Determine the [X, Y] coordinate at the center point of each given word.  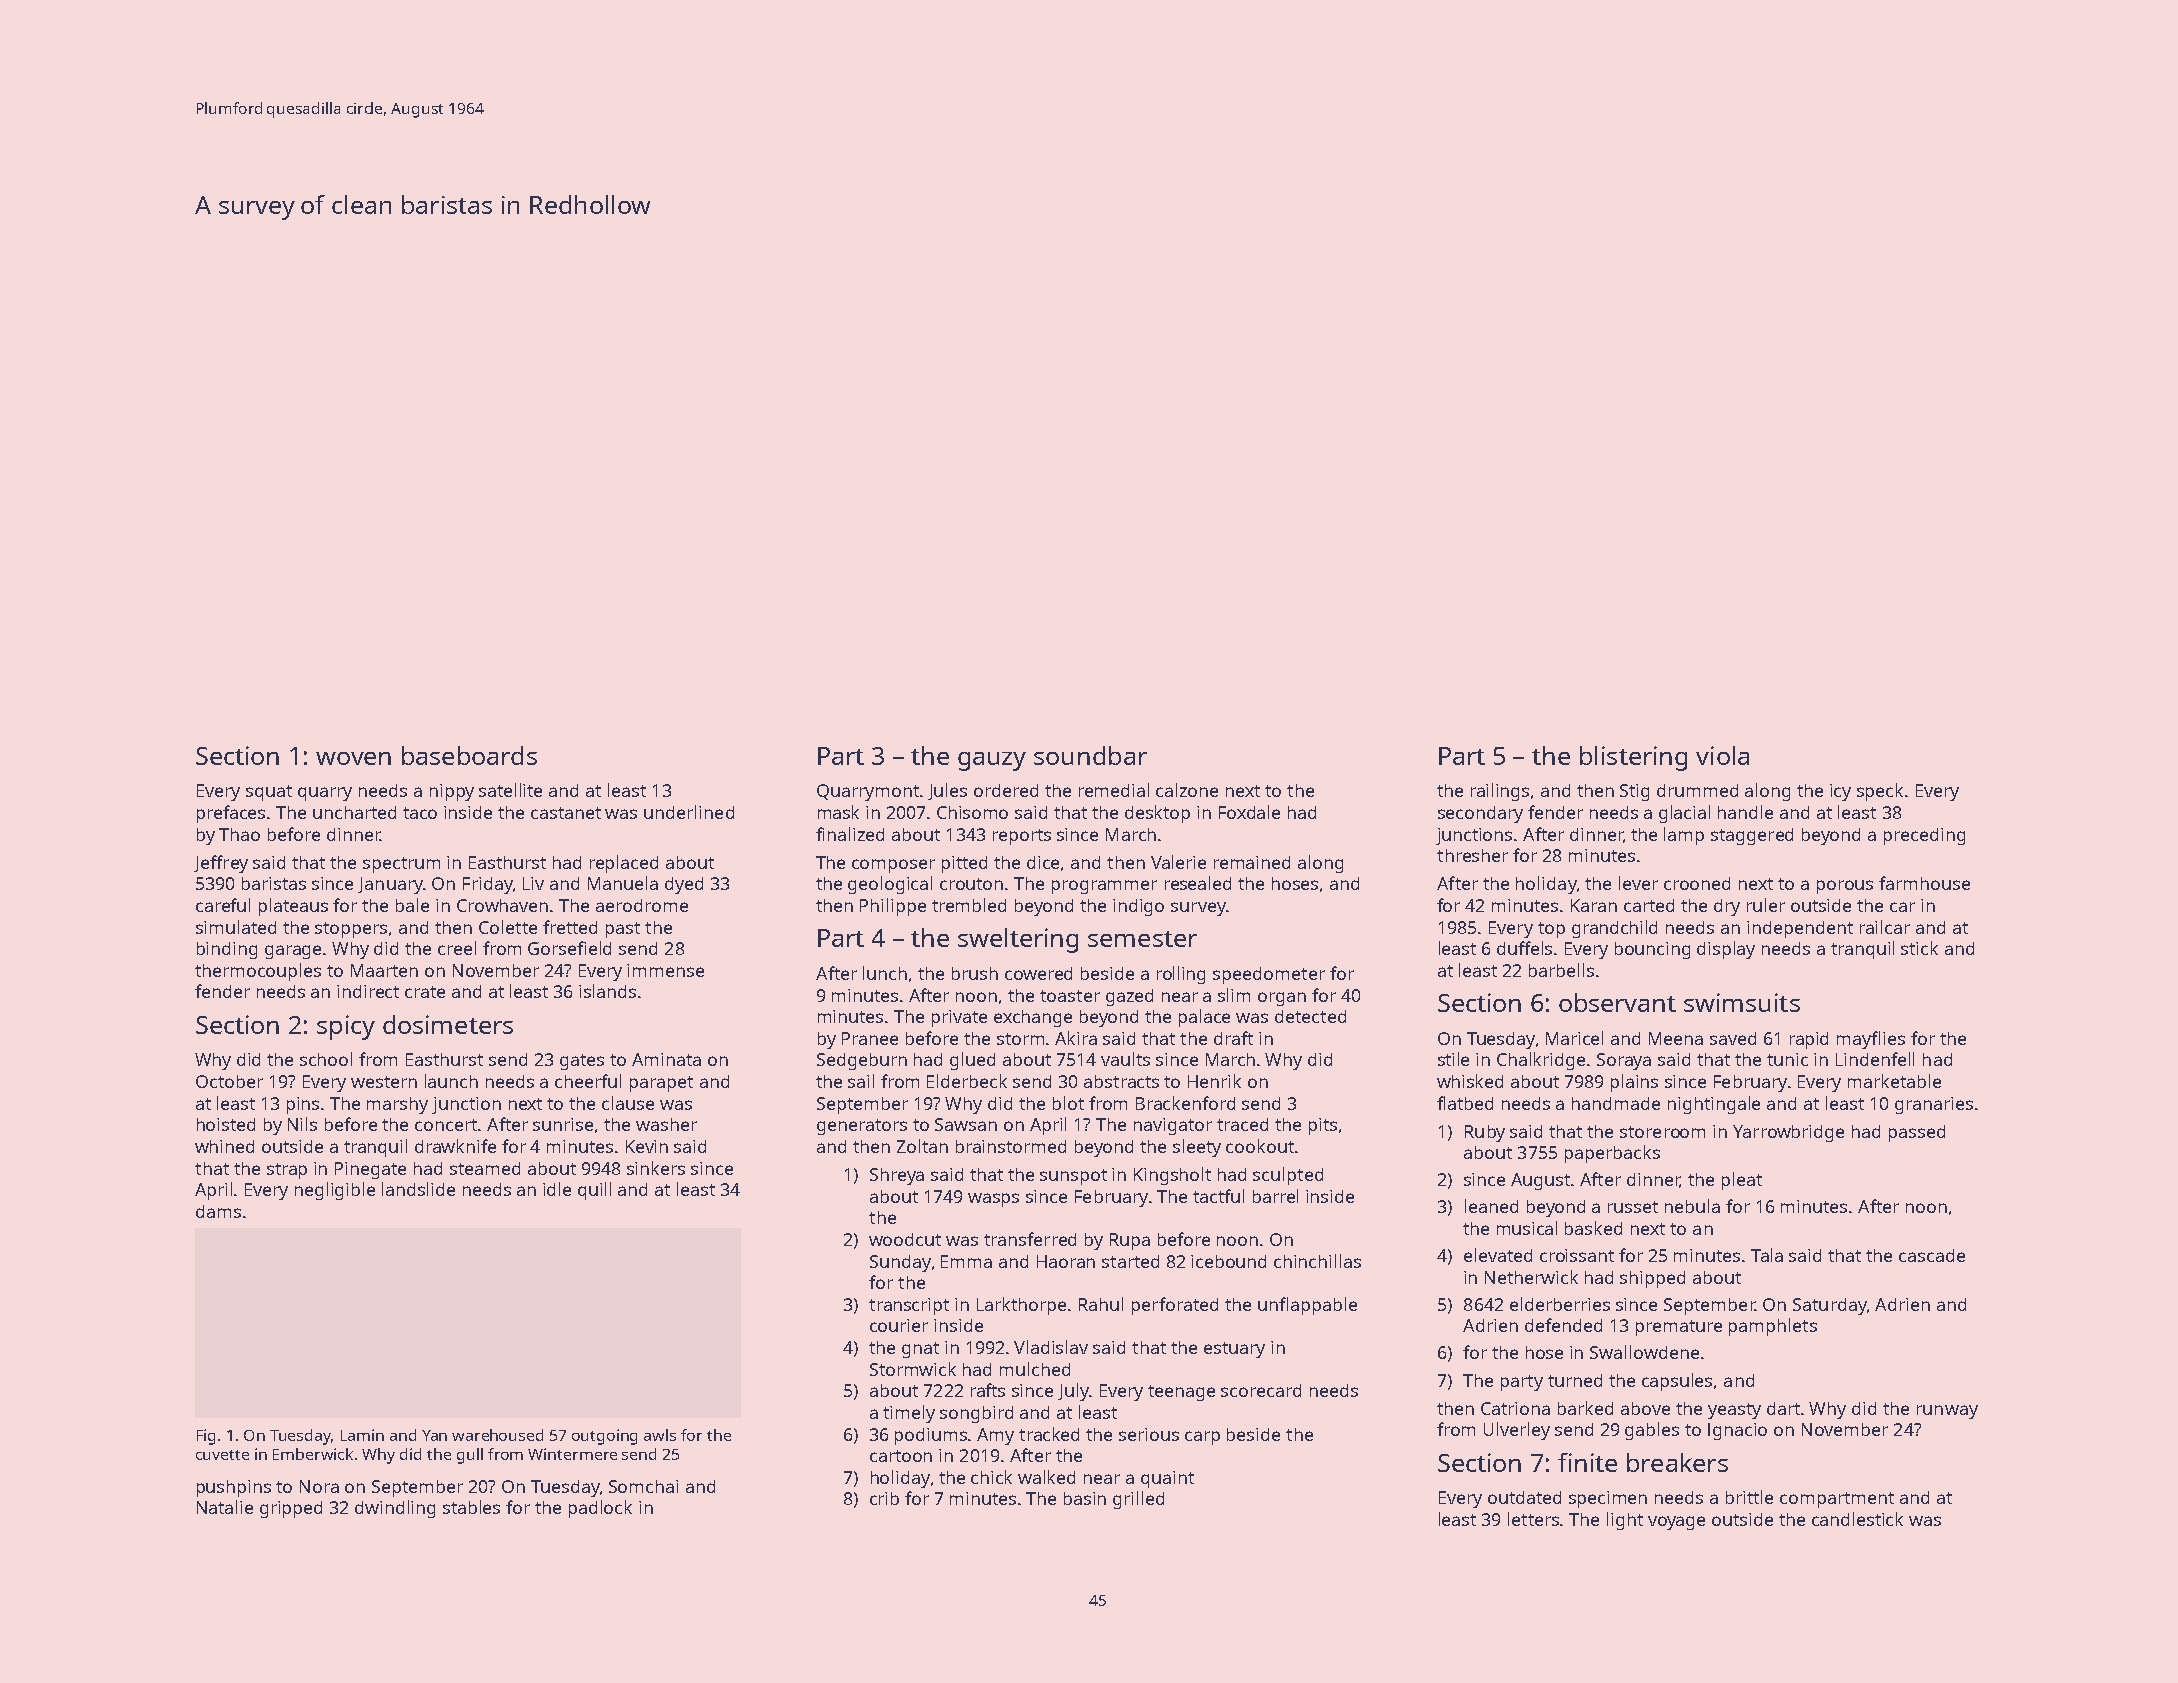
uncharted [354, 812]
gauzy [992, 761]
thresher [1472, 855]
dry [1727, 907]
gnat [920, 1350]
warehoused [497, 1435]
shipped [1652, 1279]
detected [1310, 1016]
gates [582, 1062]
